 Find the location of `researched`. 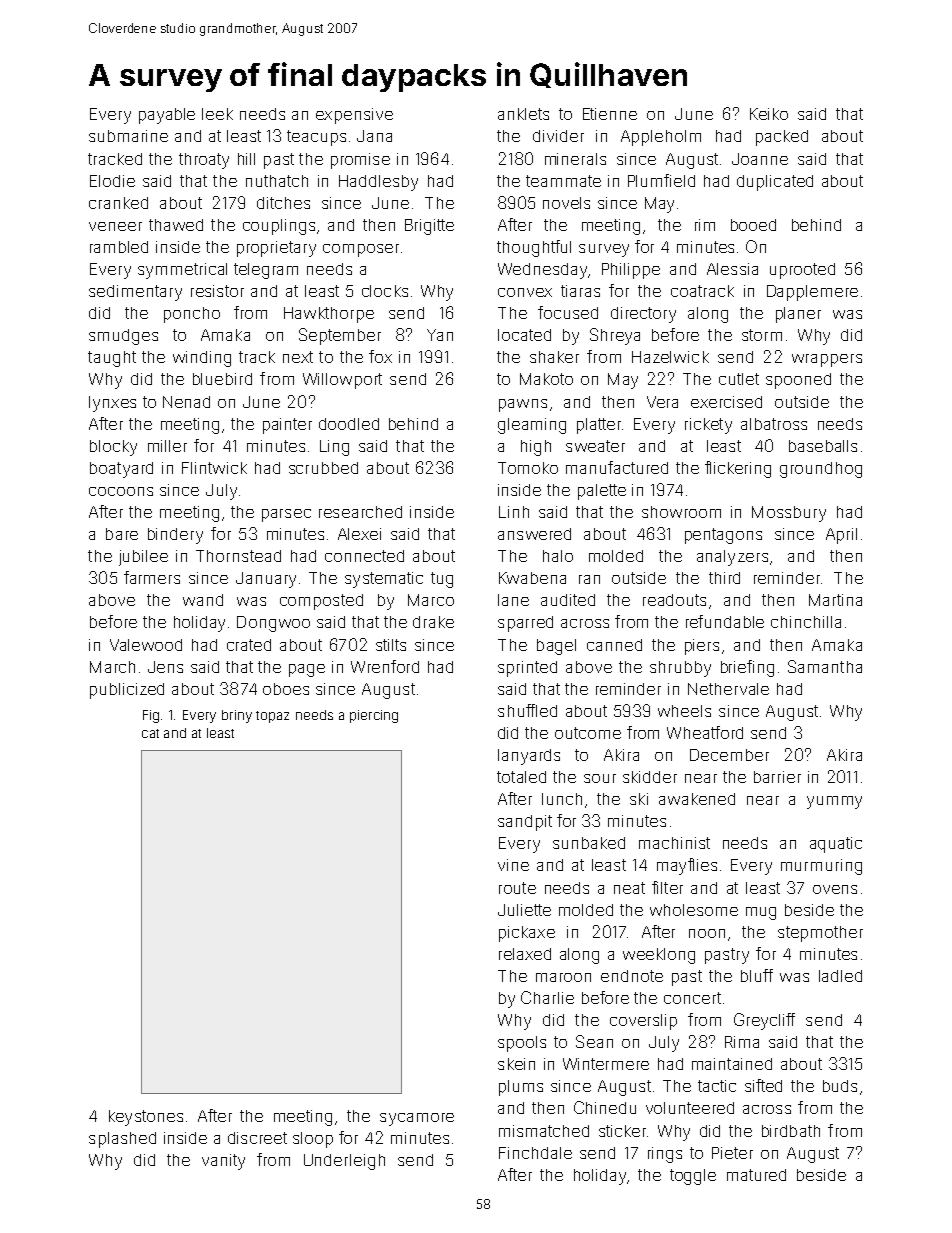

researched is located at coordinates (360, 512).
